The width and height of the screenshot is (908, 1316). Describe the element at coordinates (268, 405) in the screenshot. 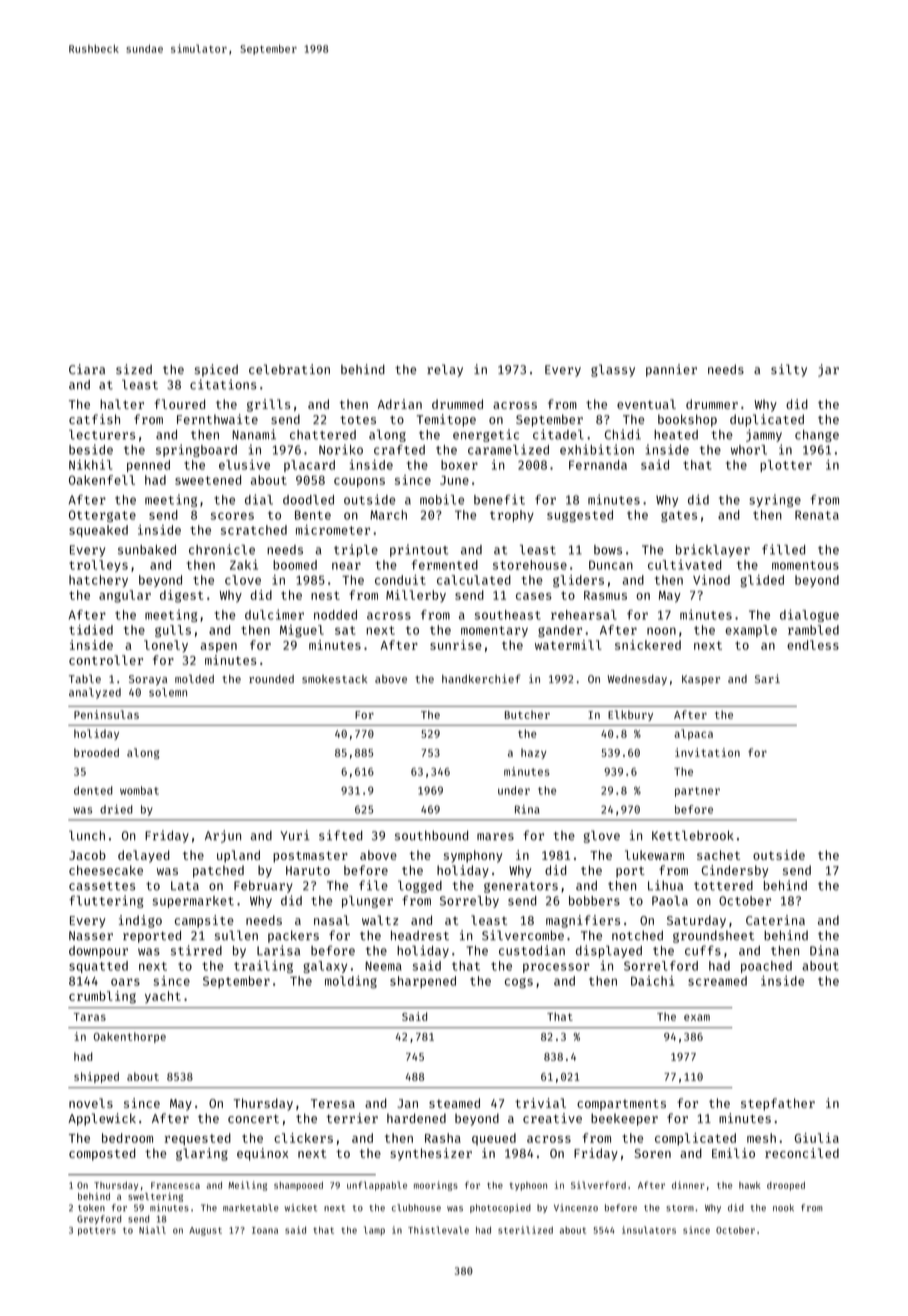

I see `grills` at that location.
